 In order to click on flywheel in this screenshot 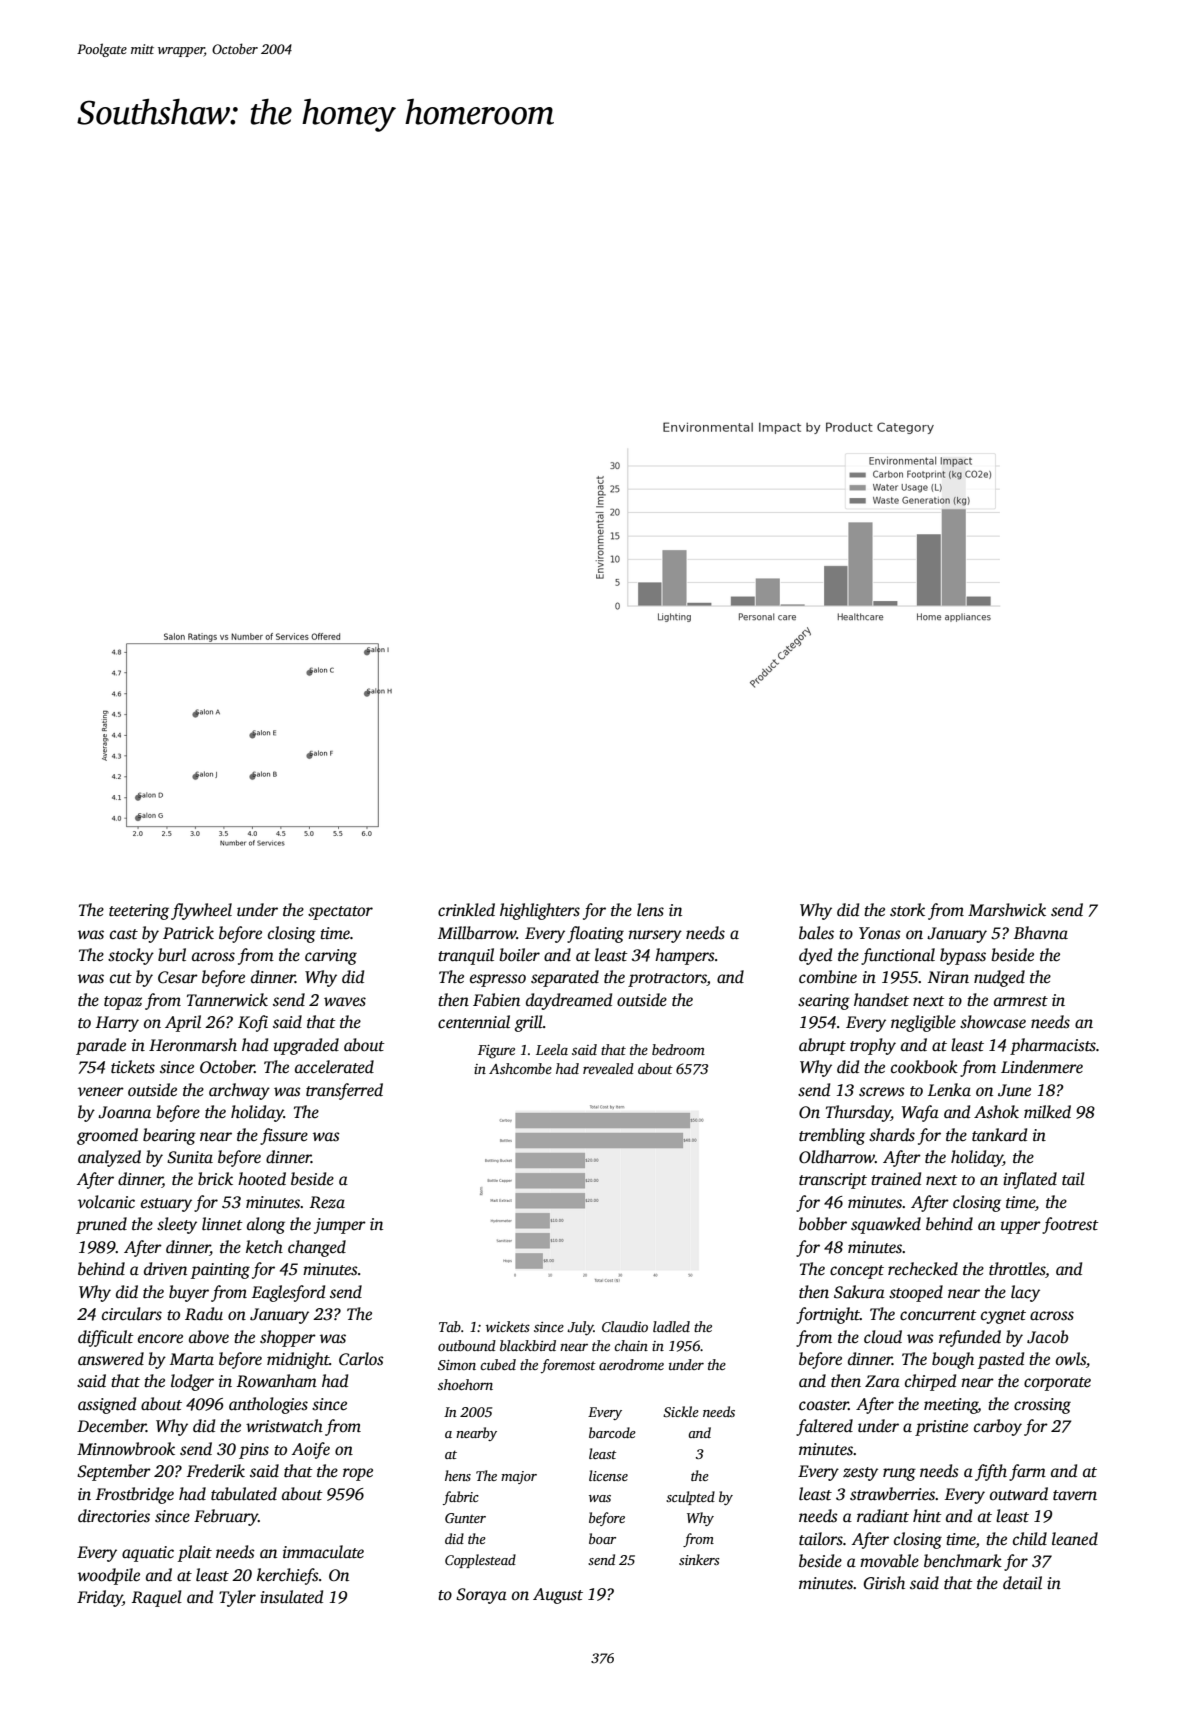, I will do `click(201, 911)`.
